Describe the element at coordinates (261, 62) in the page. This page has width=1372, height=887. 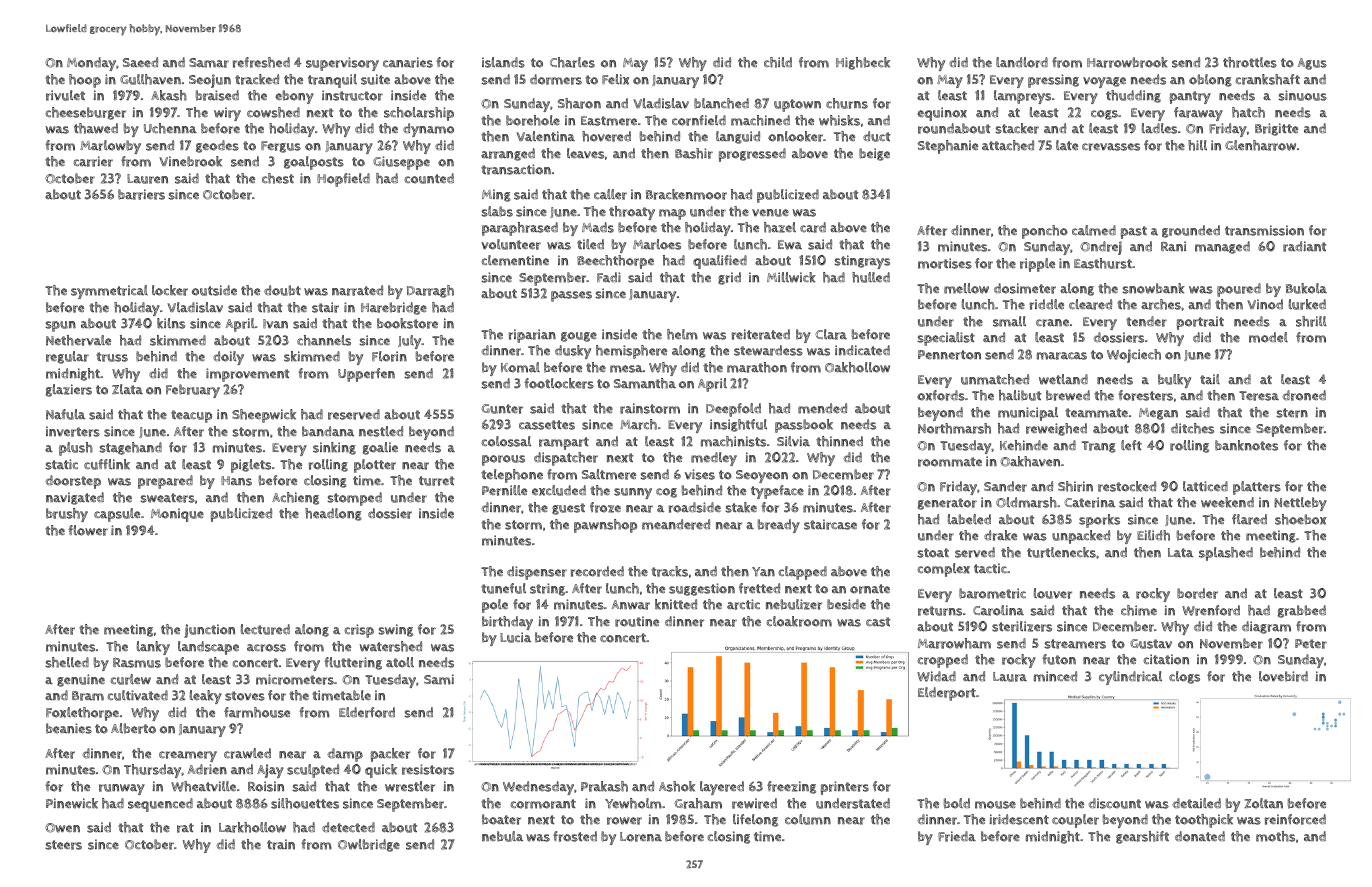
I see `refreshed` at that location.
